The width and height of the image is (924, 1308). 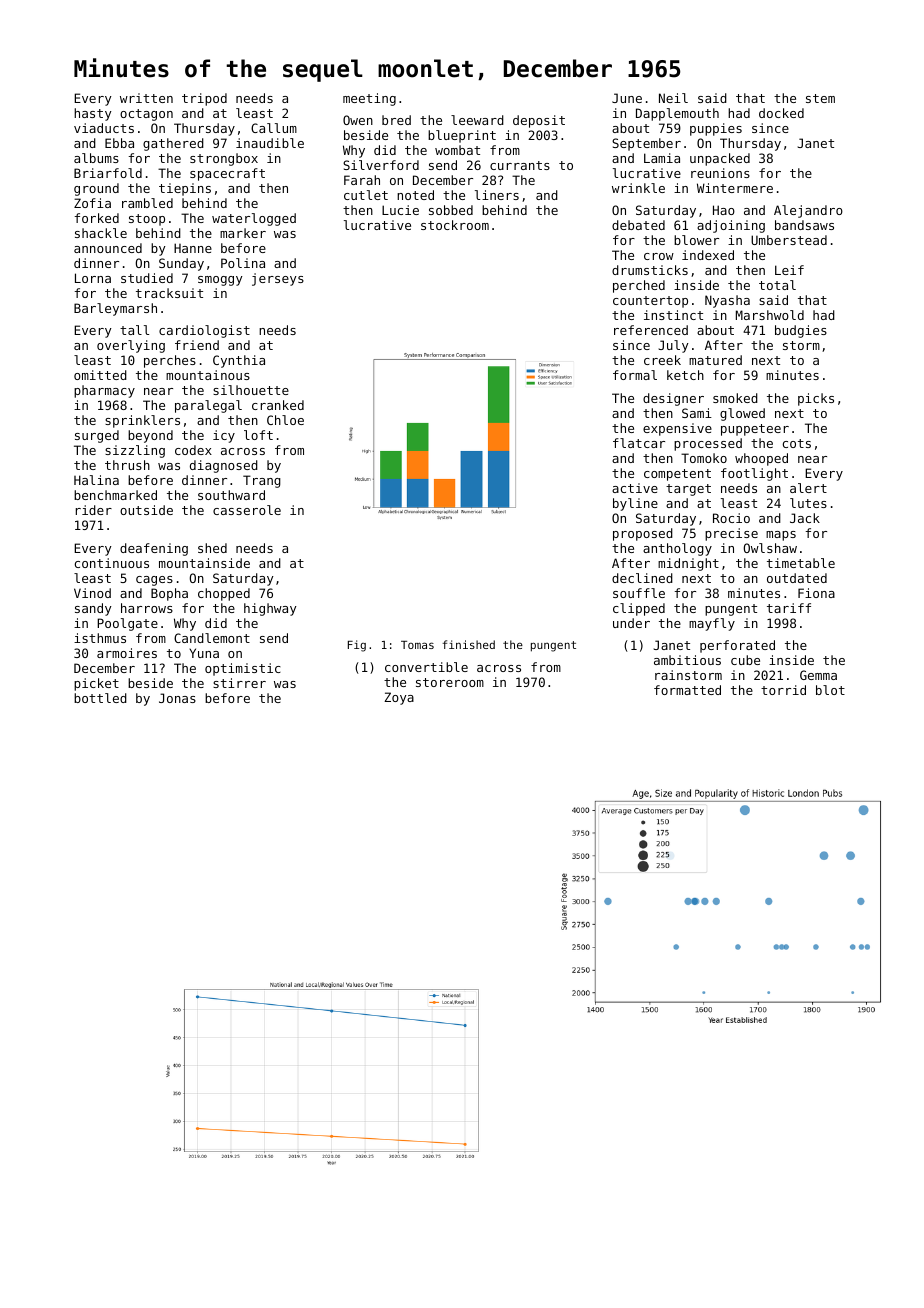 What do you see at coordinates (673, 98) in the image?
I see `Neil` at bounding box center [673, 98].
